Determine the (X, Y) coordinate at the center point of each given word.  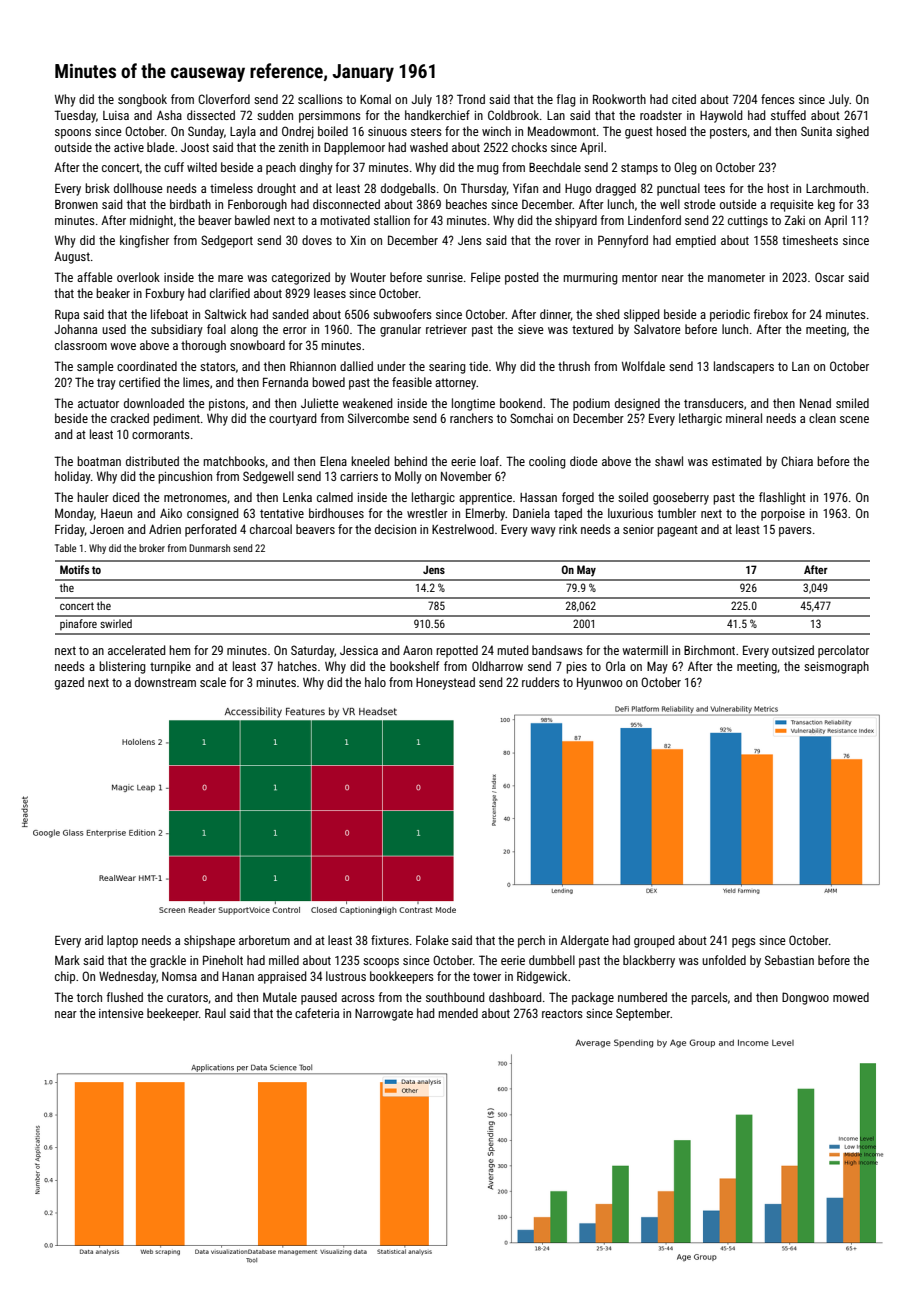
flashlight (782, 498)
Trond (471, 99)
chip (65, 977)
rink (568, 529)
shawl (669, 461)
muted (513, 650)
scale (213, 682)
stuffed (788, 115)
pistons (227, 405)
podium (591, 404)
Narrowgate (384, 1015)
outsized (793, 650)
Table (65, 548)
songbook (142, 100)
